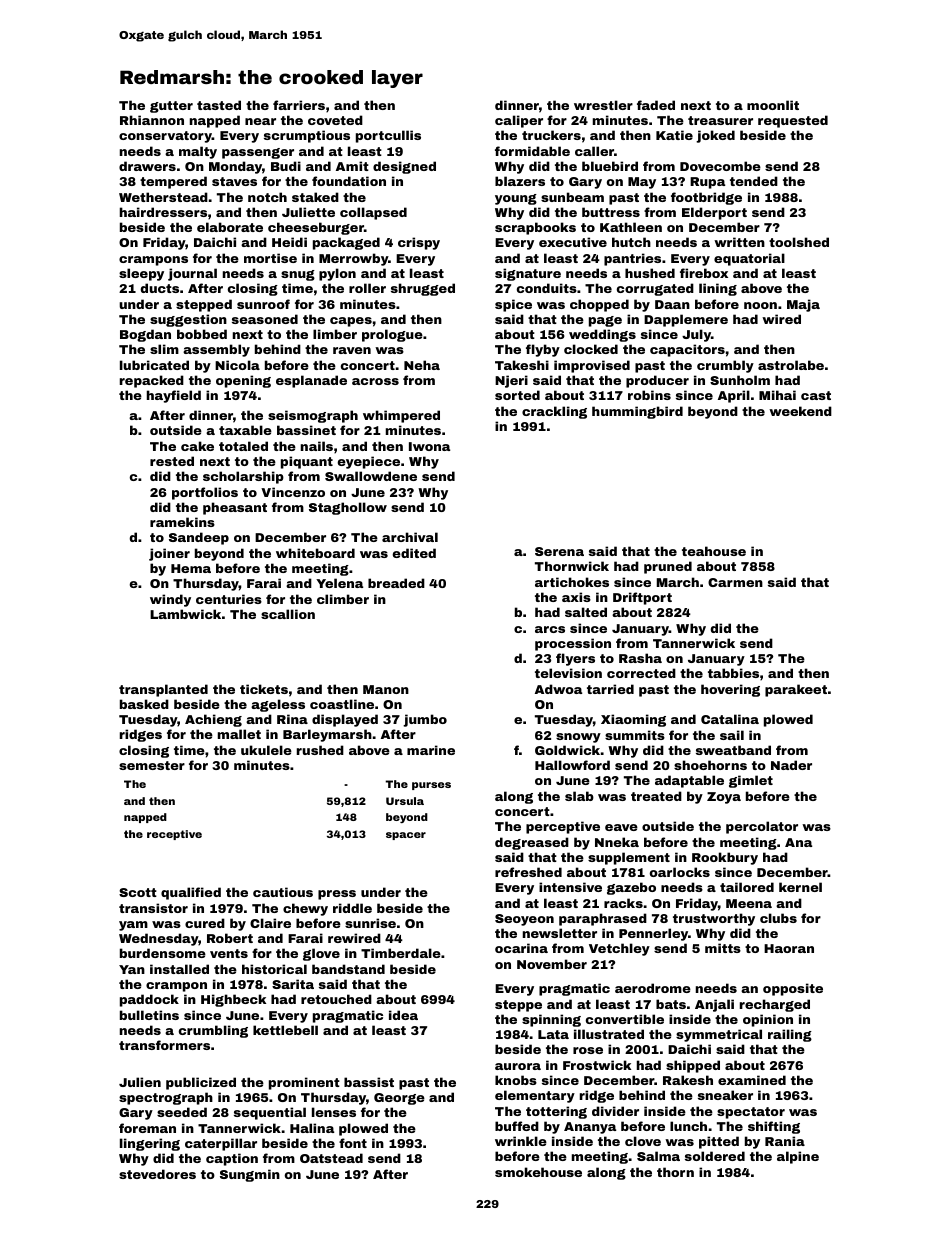  What do you see at coordinates (406, 836) in the image?
I see `spacer` at bounding box center [406, 836].
